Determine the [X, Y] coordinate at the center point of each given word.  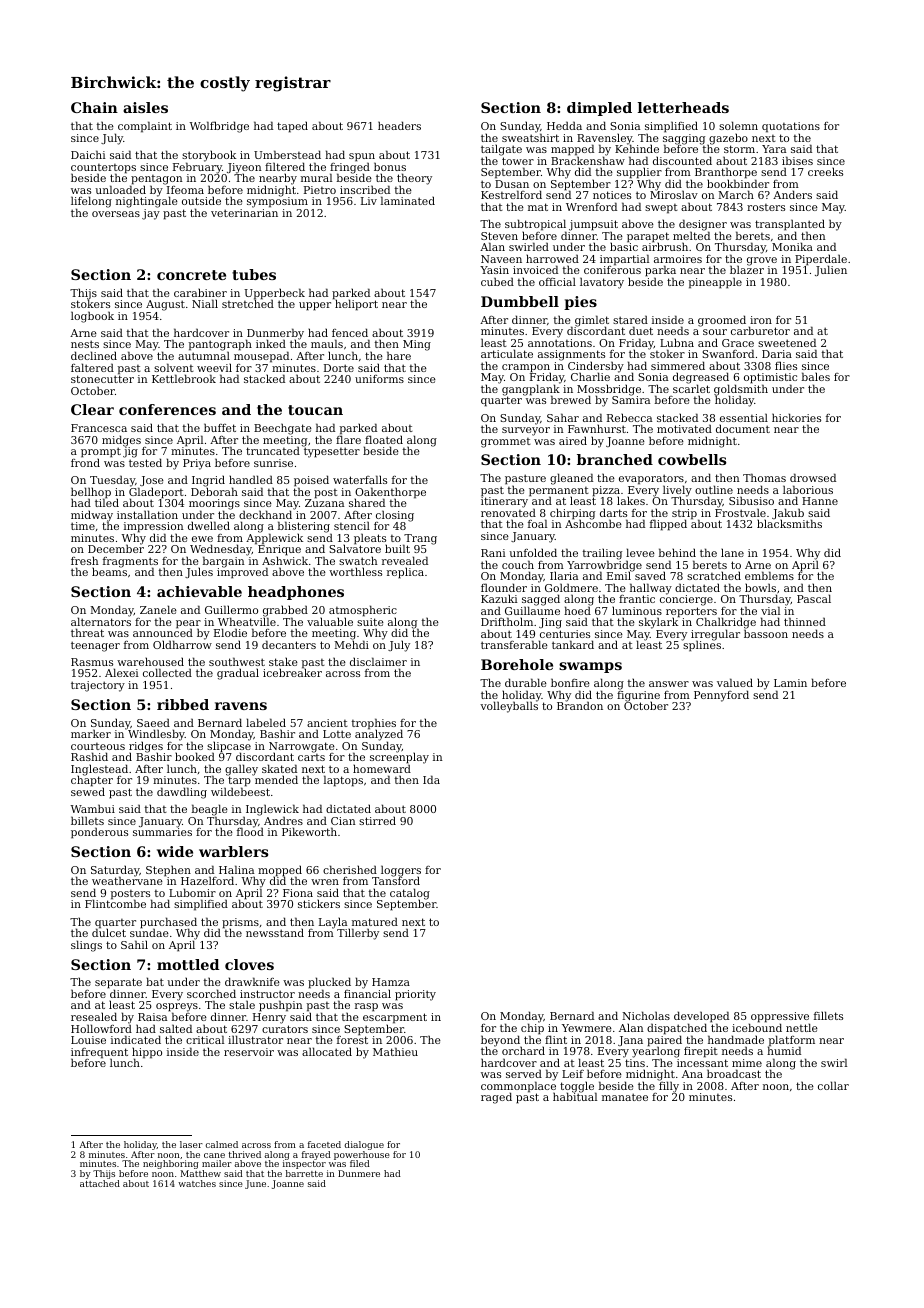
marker [91, 733]
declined [94, 355]
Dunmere [359, 1173]
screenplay [399, 759]
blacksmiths [789, 524]
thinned [805, 621]
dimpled [599, 109]
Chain [94, 107]
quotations [791, 128]
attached [100, 1183]
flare [348, 439]
